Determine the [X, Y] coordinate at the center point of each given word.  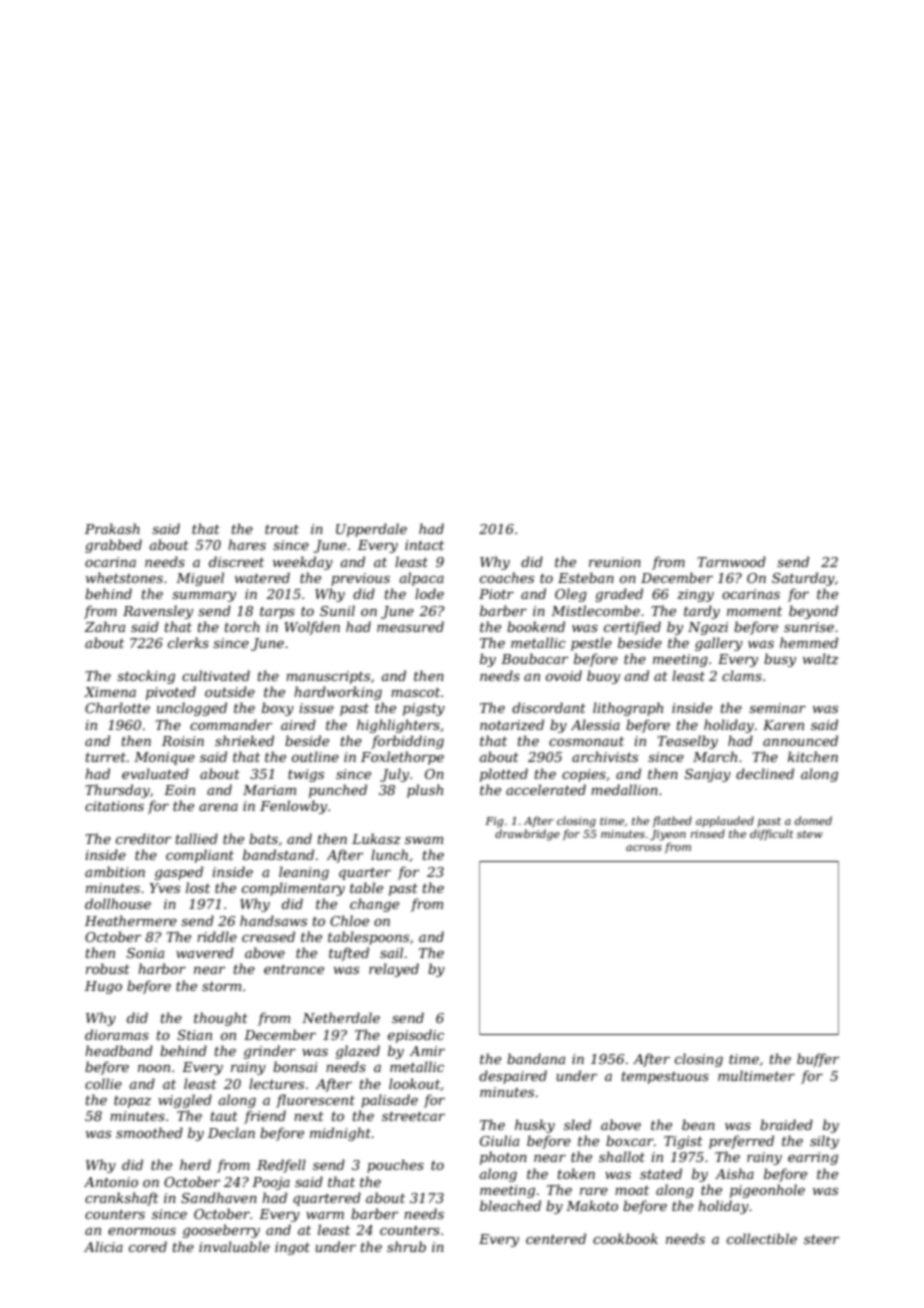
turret [106, 757]
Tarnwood [731, 561]
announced [800, 740]
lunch [389, 854]
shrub [406, 1246]
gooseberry [221, 1231]
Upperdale [371, 530]
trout [282, 529]
